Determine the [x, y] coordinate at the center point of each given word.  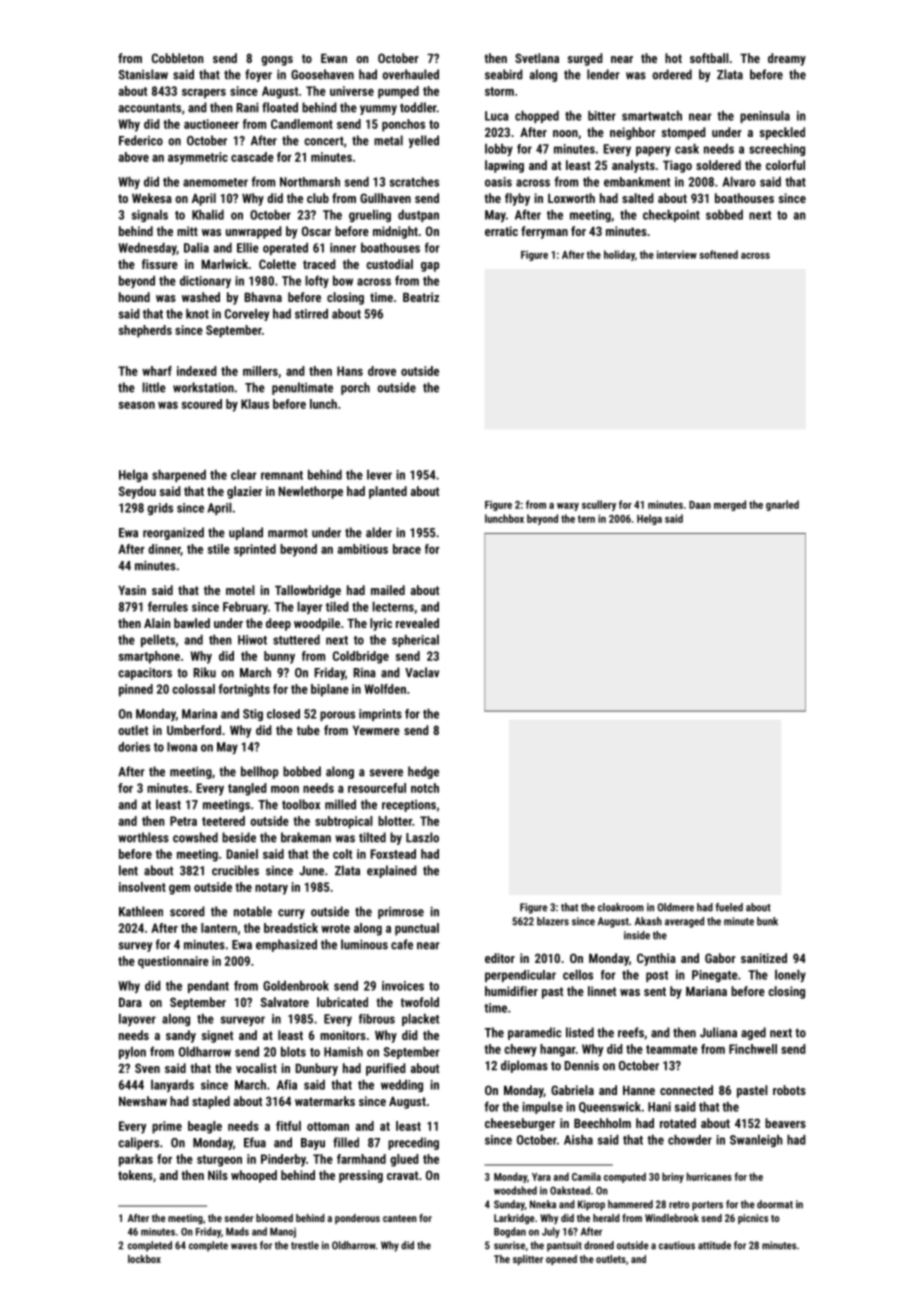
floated [280, 107]
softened [718, 254]
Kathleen [141, 911]
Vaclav [422, 672]
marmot [288, 533]
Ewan [334, 58]
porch [355, 388]
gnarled [782, 505]
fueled [729, 907]
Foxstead [393, 854]
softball [709, 58]
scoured [202, 404]
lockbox [144, 1259]
